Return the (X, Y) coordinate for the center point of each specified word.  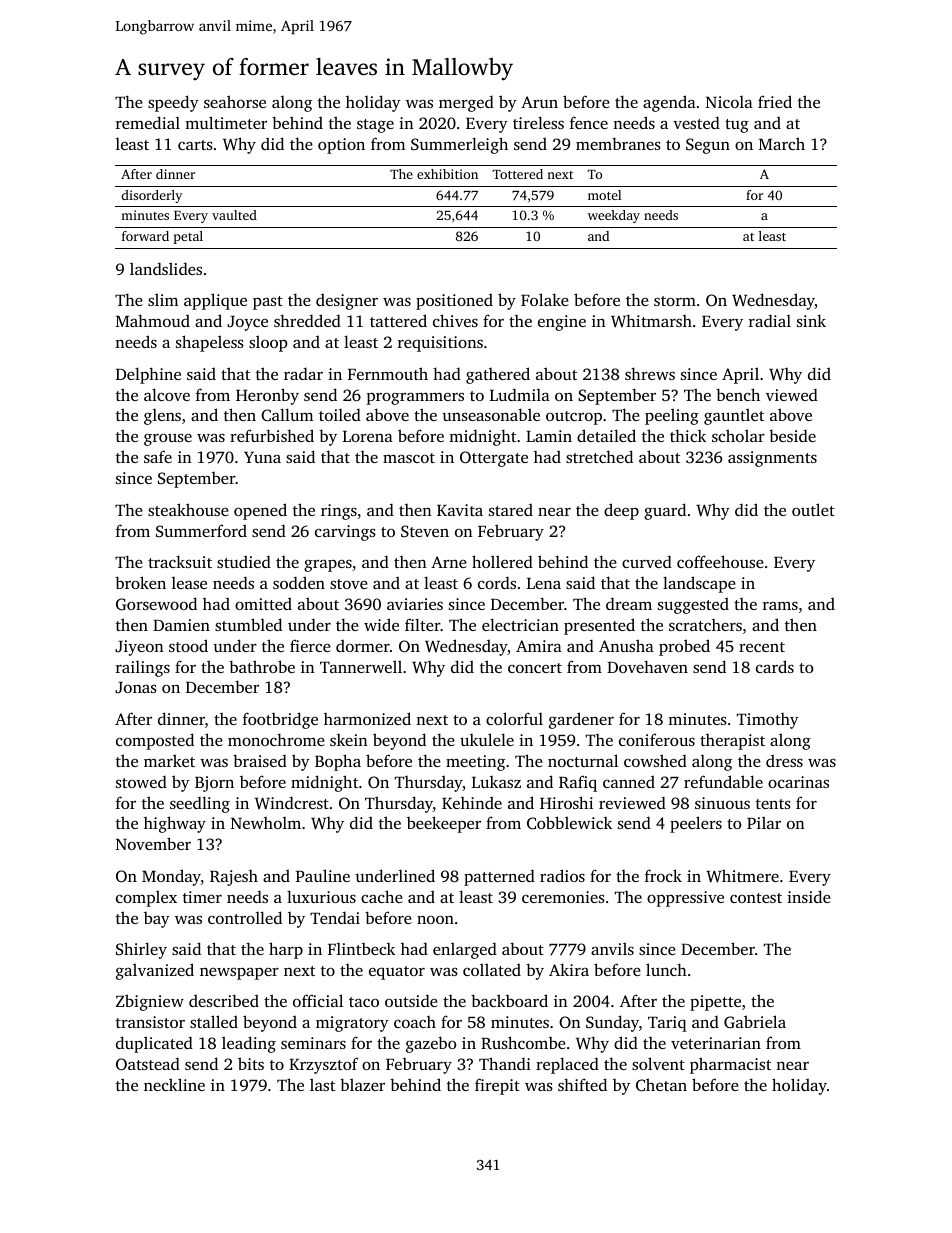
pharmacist (730, 1065)
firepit (497, 1086)
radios (562, 875)
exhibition (447, 174)
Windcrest (292, 803)
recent (762, 647)
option (341, 146)
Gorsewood (156, 604)
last (322, 1084)
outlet (813, 509)
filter (422, 624)
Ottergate (494, 459)
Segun (708, 146)
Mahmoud (153, 320)
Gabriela (755, 1022)
